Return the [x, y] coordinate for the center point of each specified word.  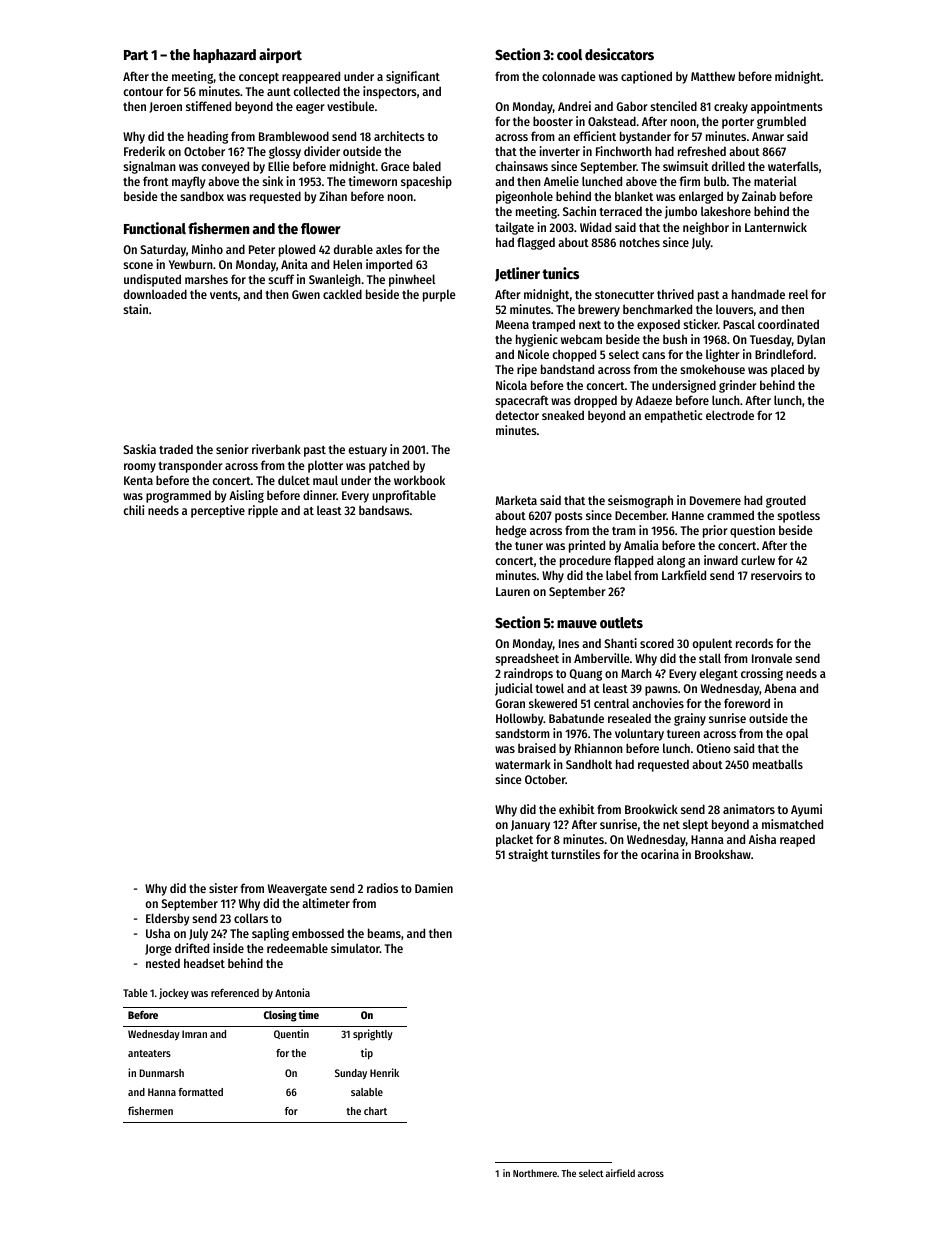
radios [382, 888]
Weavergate [297, 890]
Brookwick [651, 809]
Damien [434, 888]
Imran [194, 1034]
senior [232, 449]
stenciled [673, 106]
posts [569, 517]
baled [427, 166]
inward [721, 560]
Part [136, 55]
